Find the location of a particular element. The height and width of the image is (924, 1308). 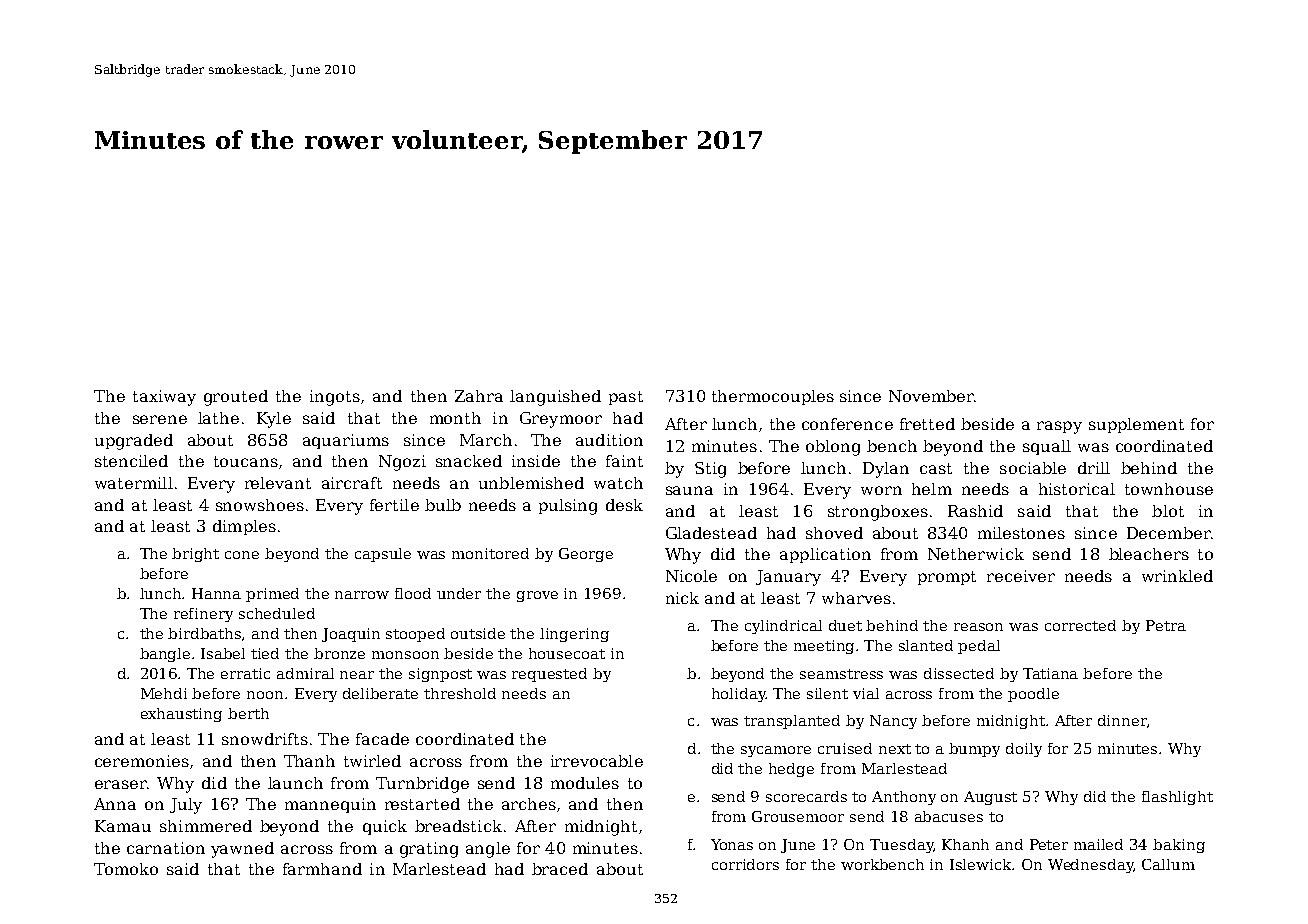

fertile is located at coordinates (394, 505).
